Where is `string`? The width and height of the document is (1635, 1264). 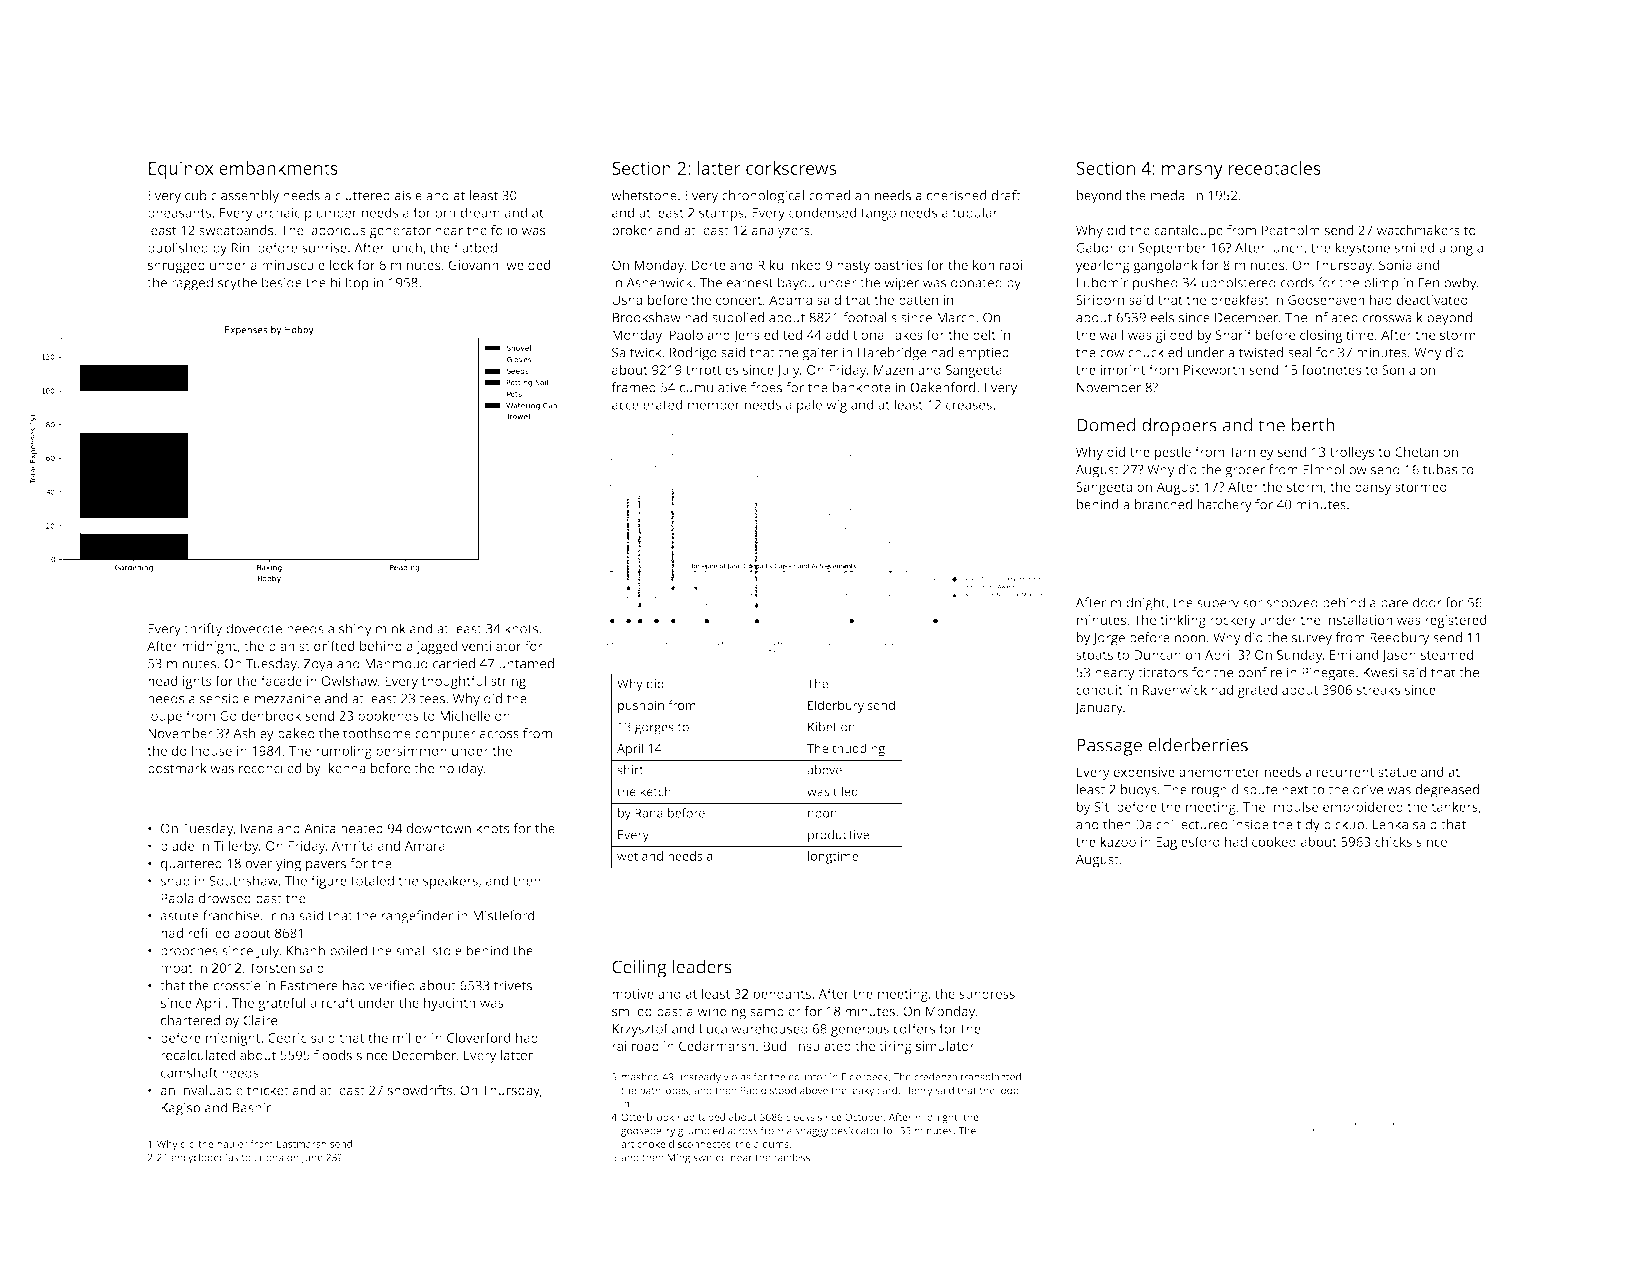 string is located at coordinates (508, 682).
